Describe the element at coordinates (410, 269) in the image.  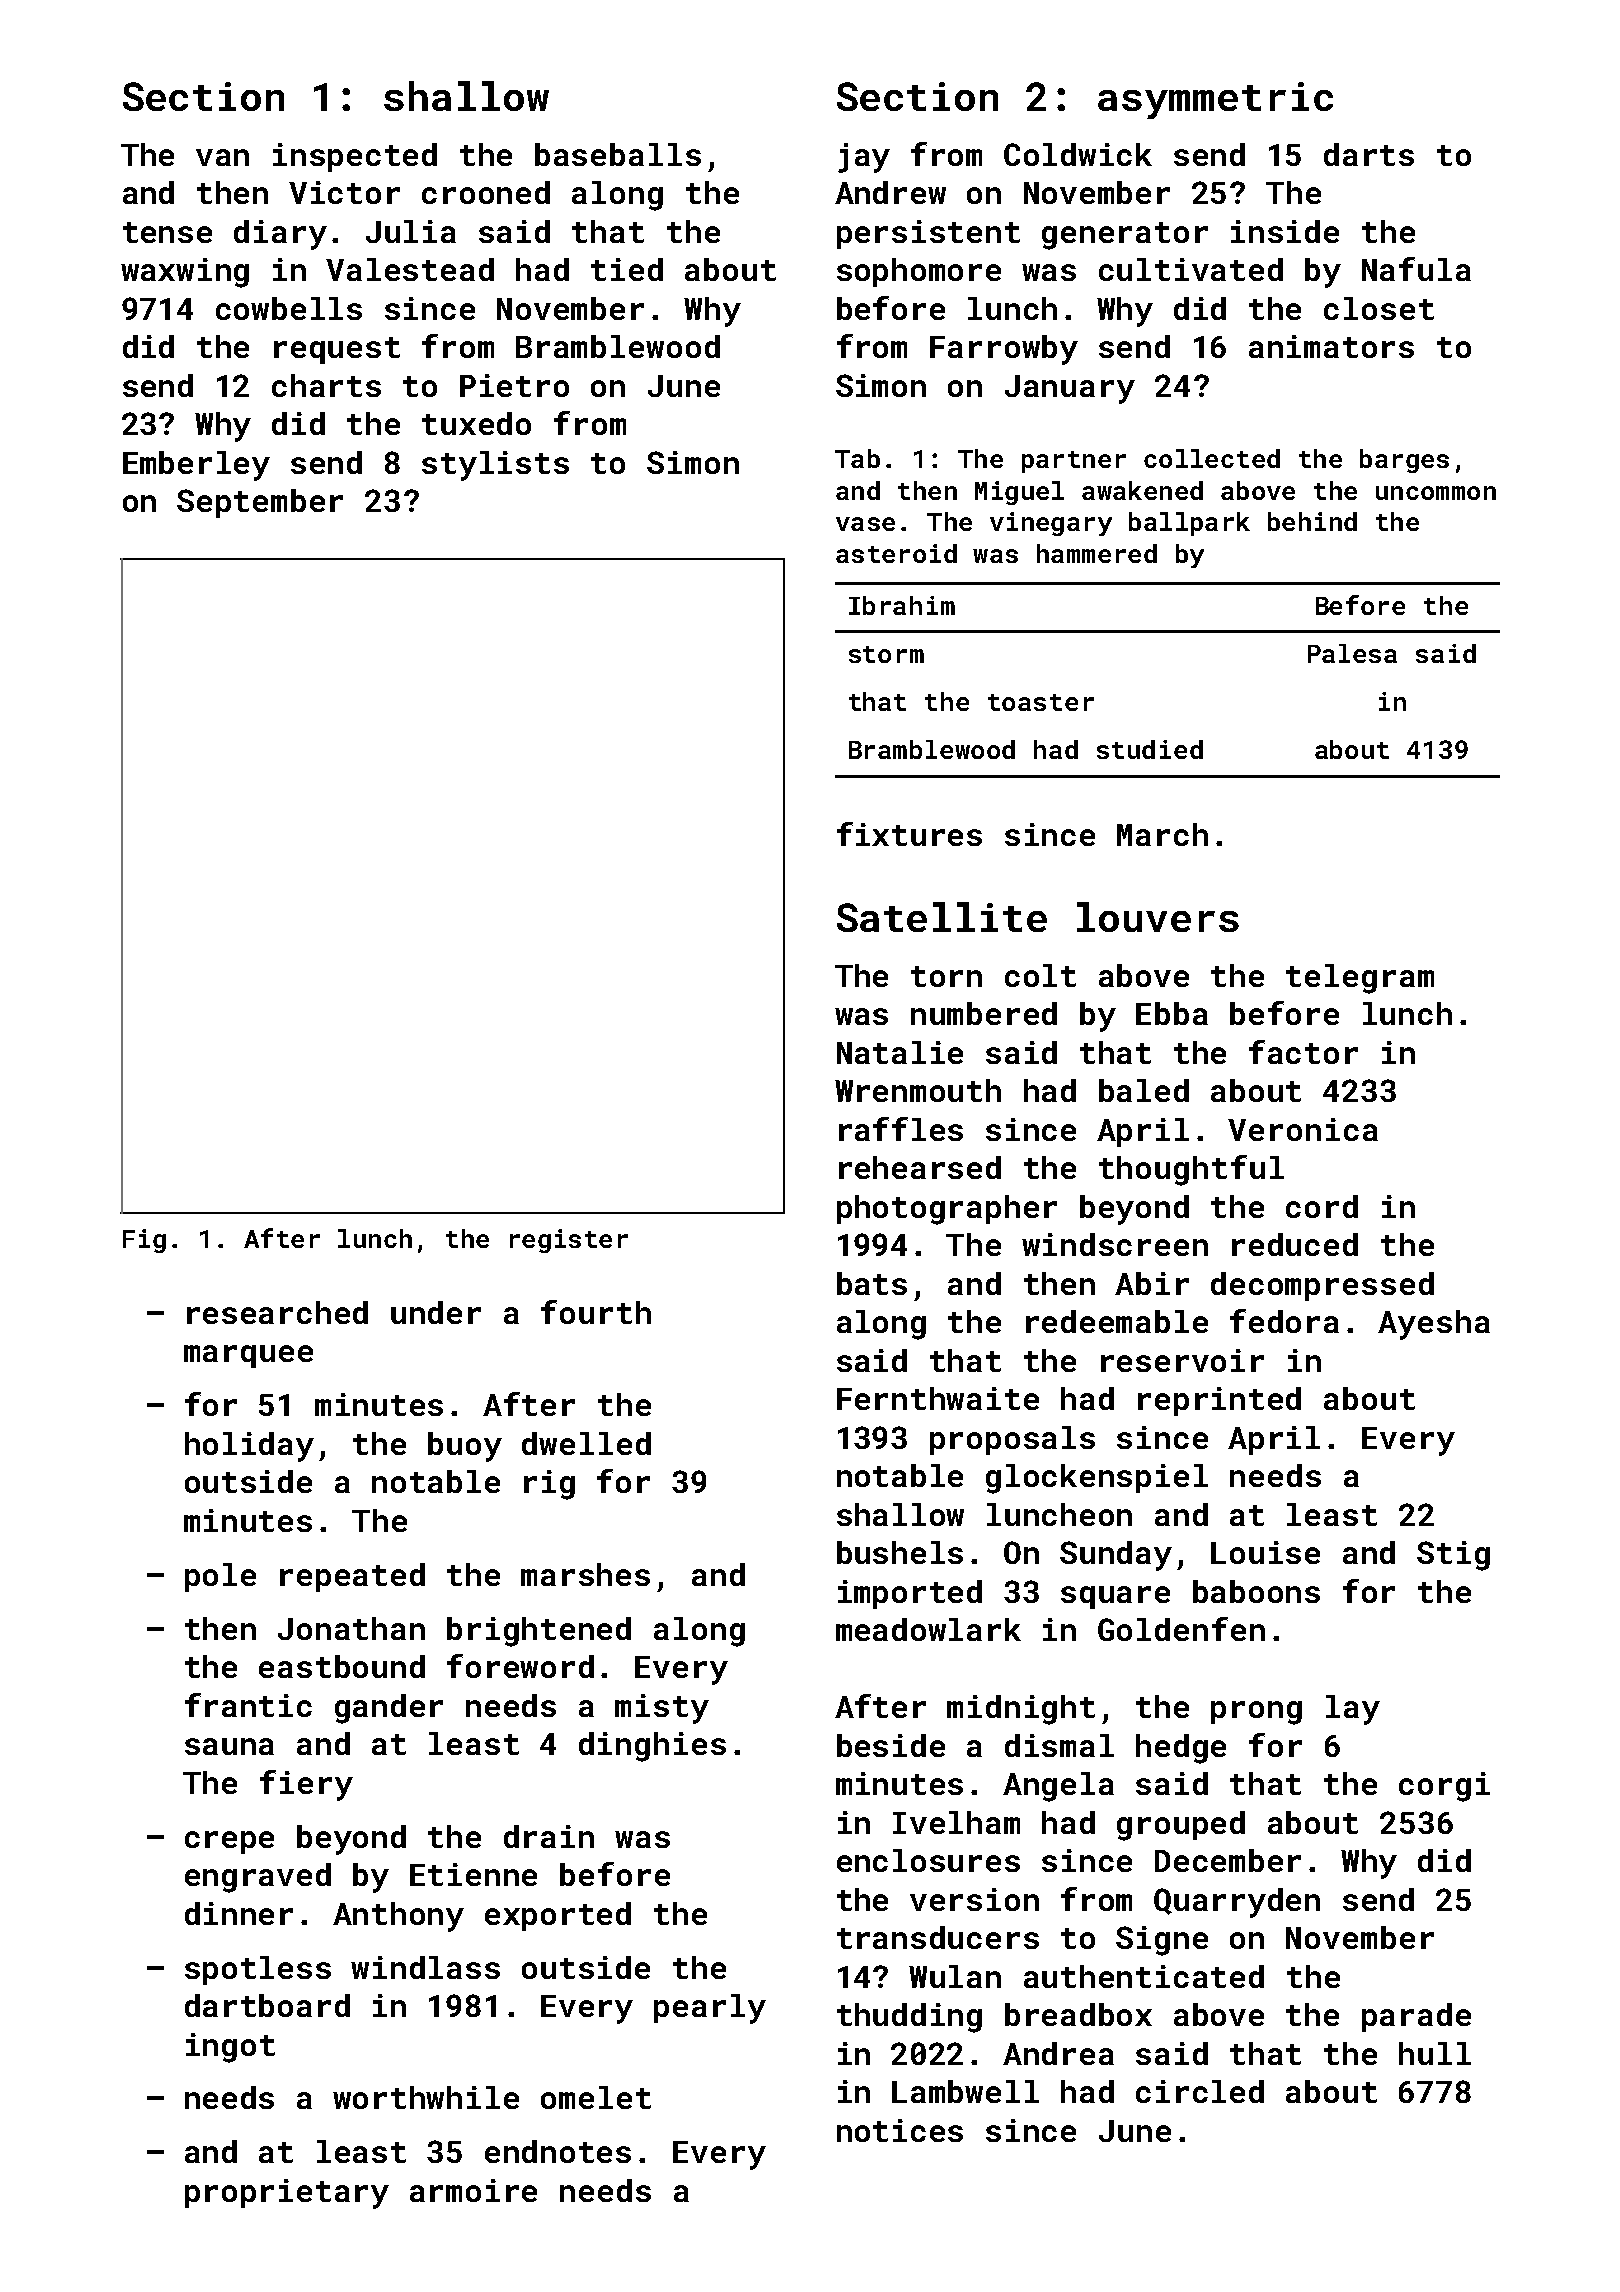
I see `Valestead` at that location.
